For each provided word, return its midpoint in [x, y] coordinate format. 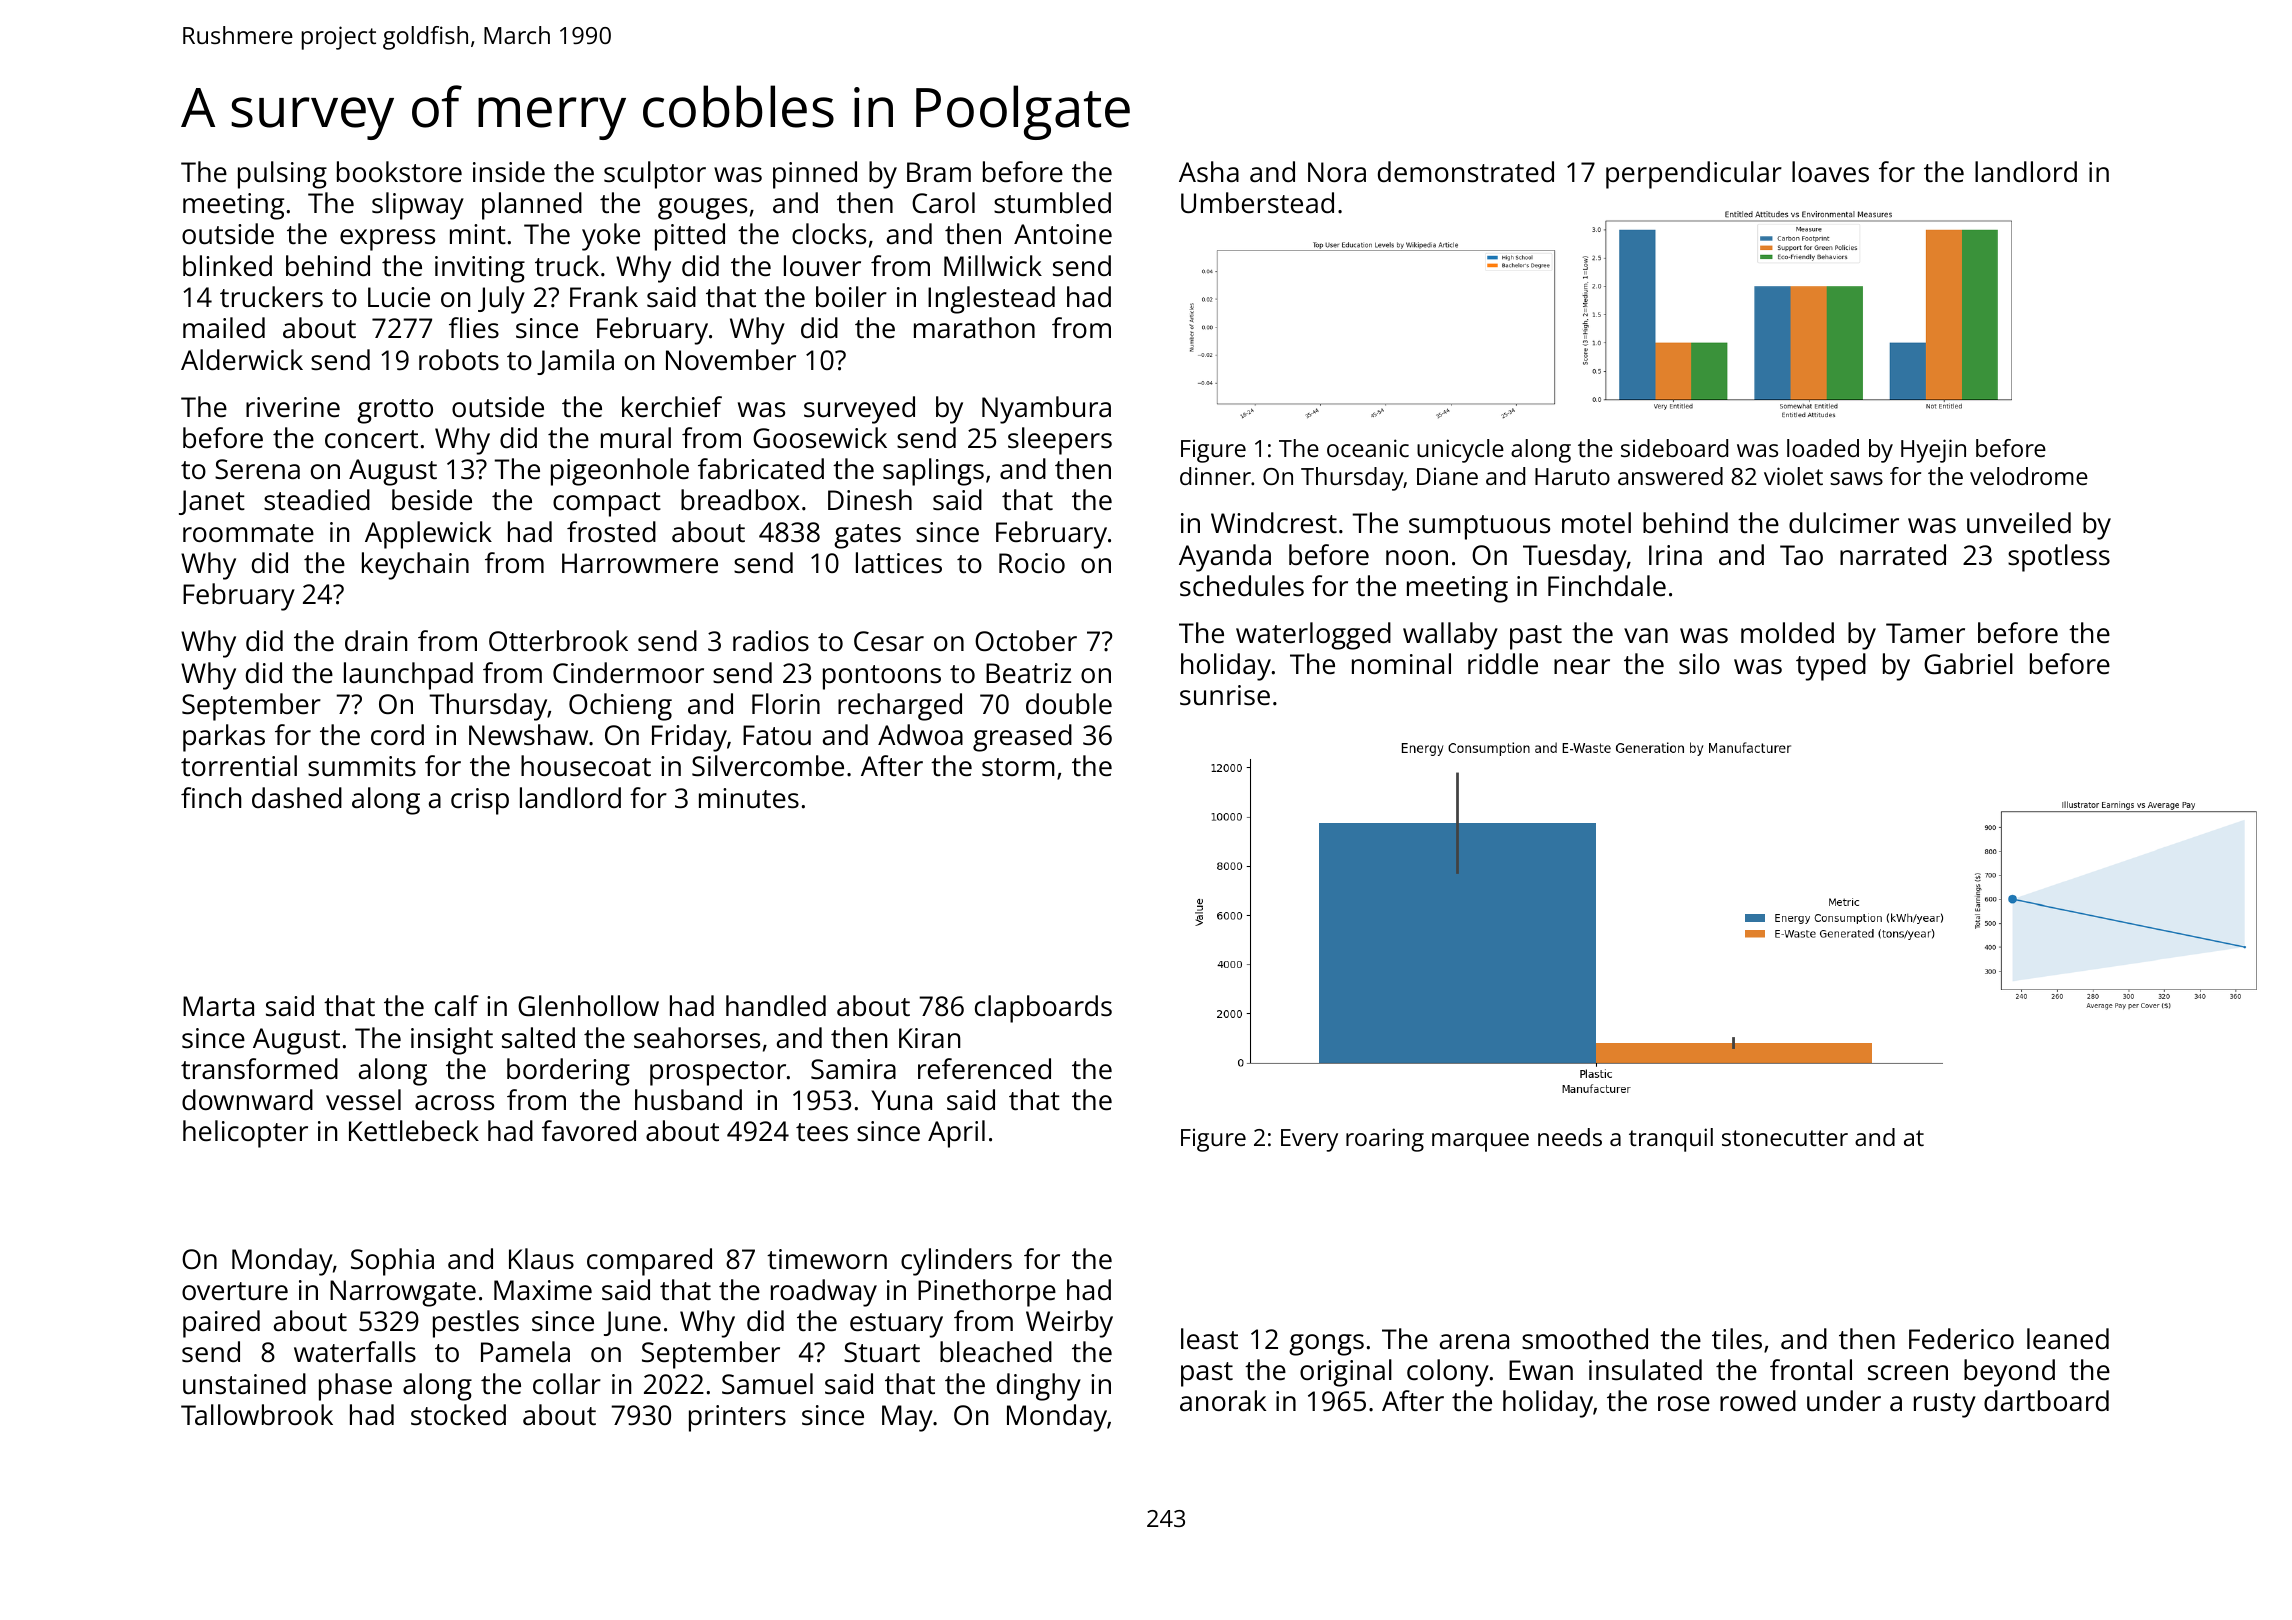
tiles [1737, 1339]
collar [567, 1383]
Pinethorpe [987, 1293]
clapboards [1043, 1009]
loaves [1830, 172]
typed [1831, 667]
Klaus [541, 1259]
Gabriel [1968, 664]
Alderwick [242, 360]
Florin [786, 703]
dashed [297, 798]
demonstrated [1466, 172]
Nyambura [1046, 410]
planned [532, 206]
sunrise [1225, 695]
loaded [1823, 448]
